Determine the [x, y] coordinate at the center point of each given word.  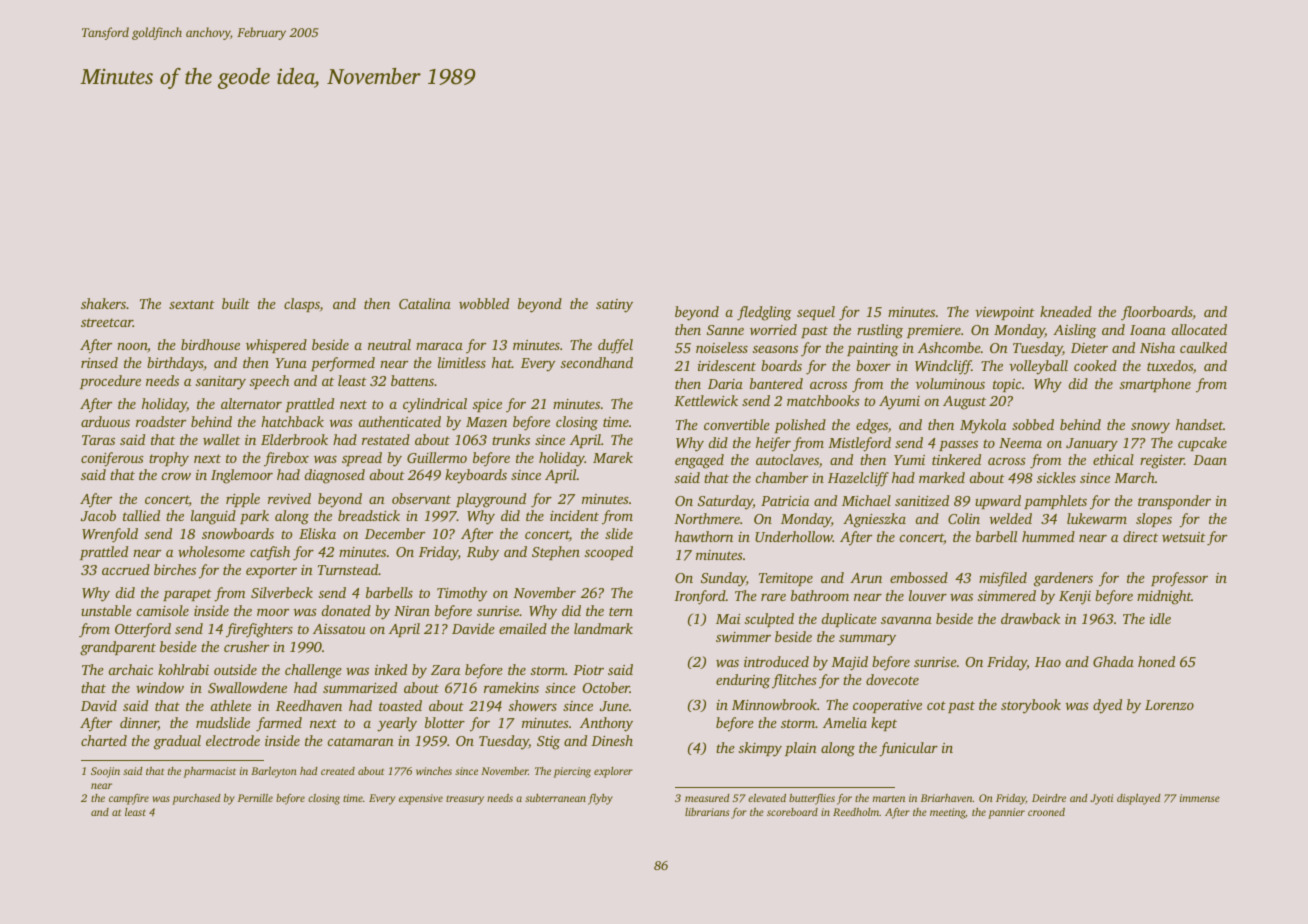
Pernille [255, 798]
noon [132, 346]
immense [1200, 798]
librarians [707, 812]
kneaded [1066, 311]
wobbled [484, 303]
